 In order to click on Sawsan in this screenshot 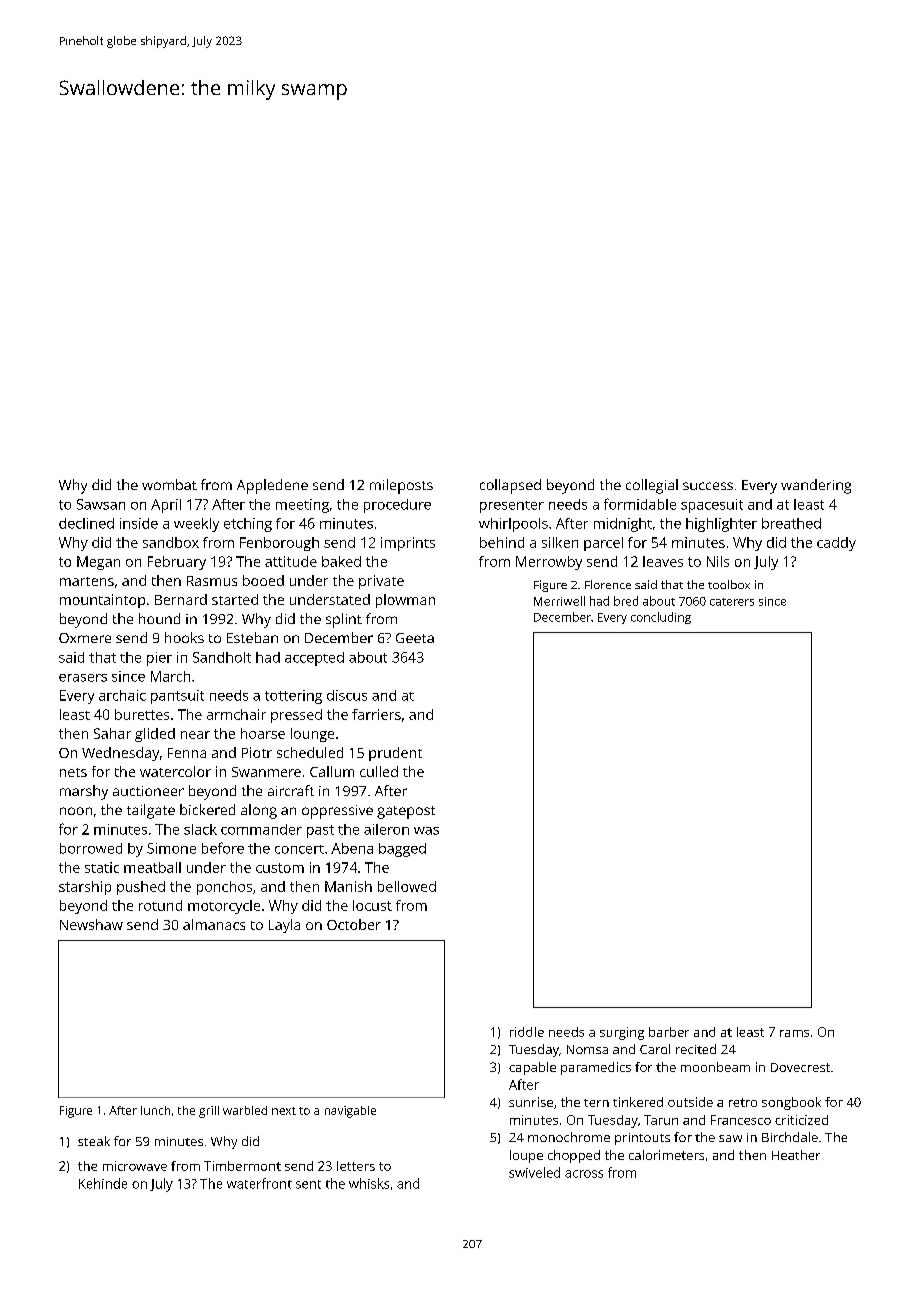, I will do `click(101, 504)`.
